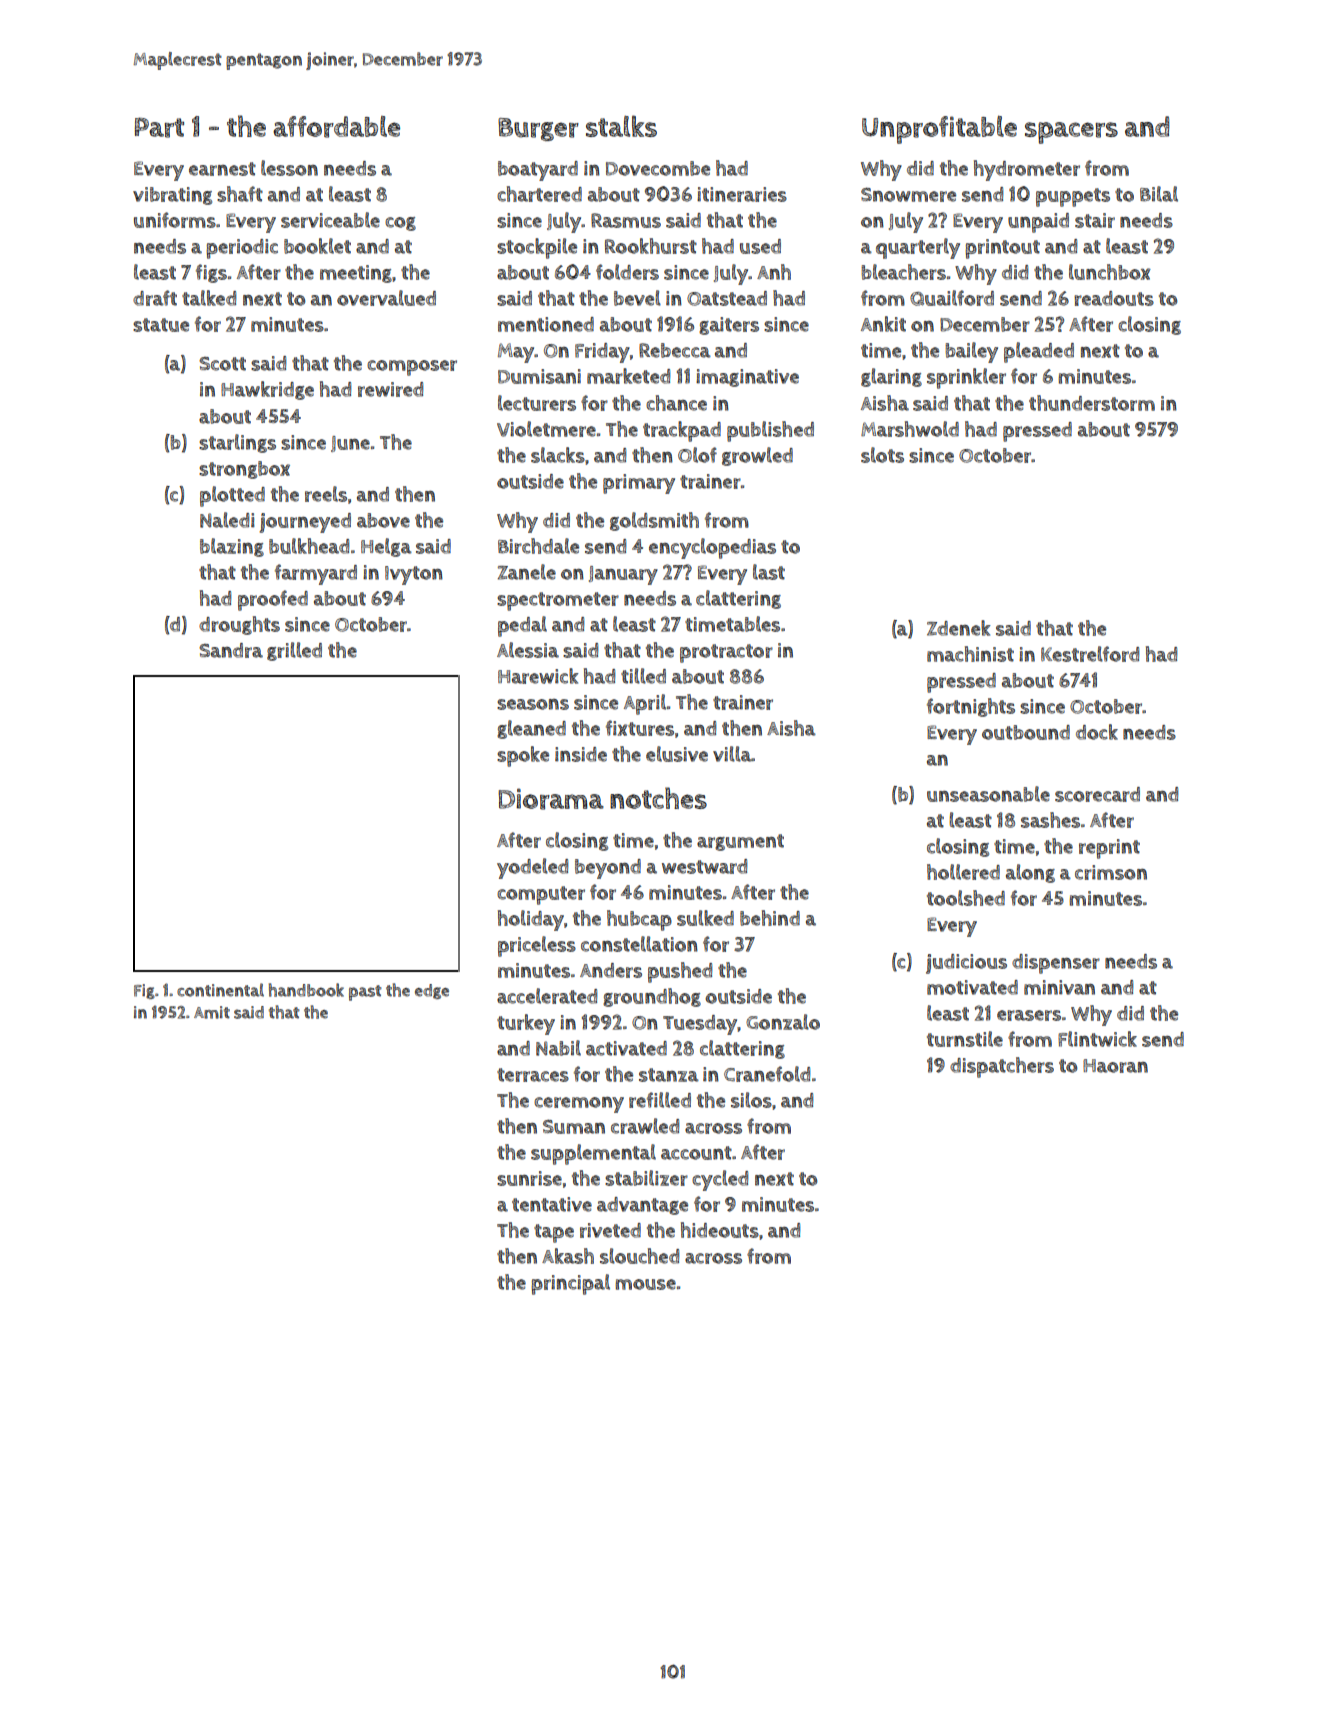  What do you see at coordinates (239, 625) in the document?
I see `droughts` at bounding box center [239, 625].
